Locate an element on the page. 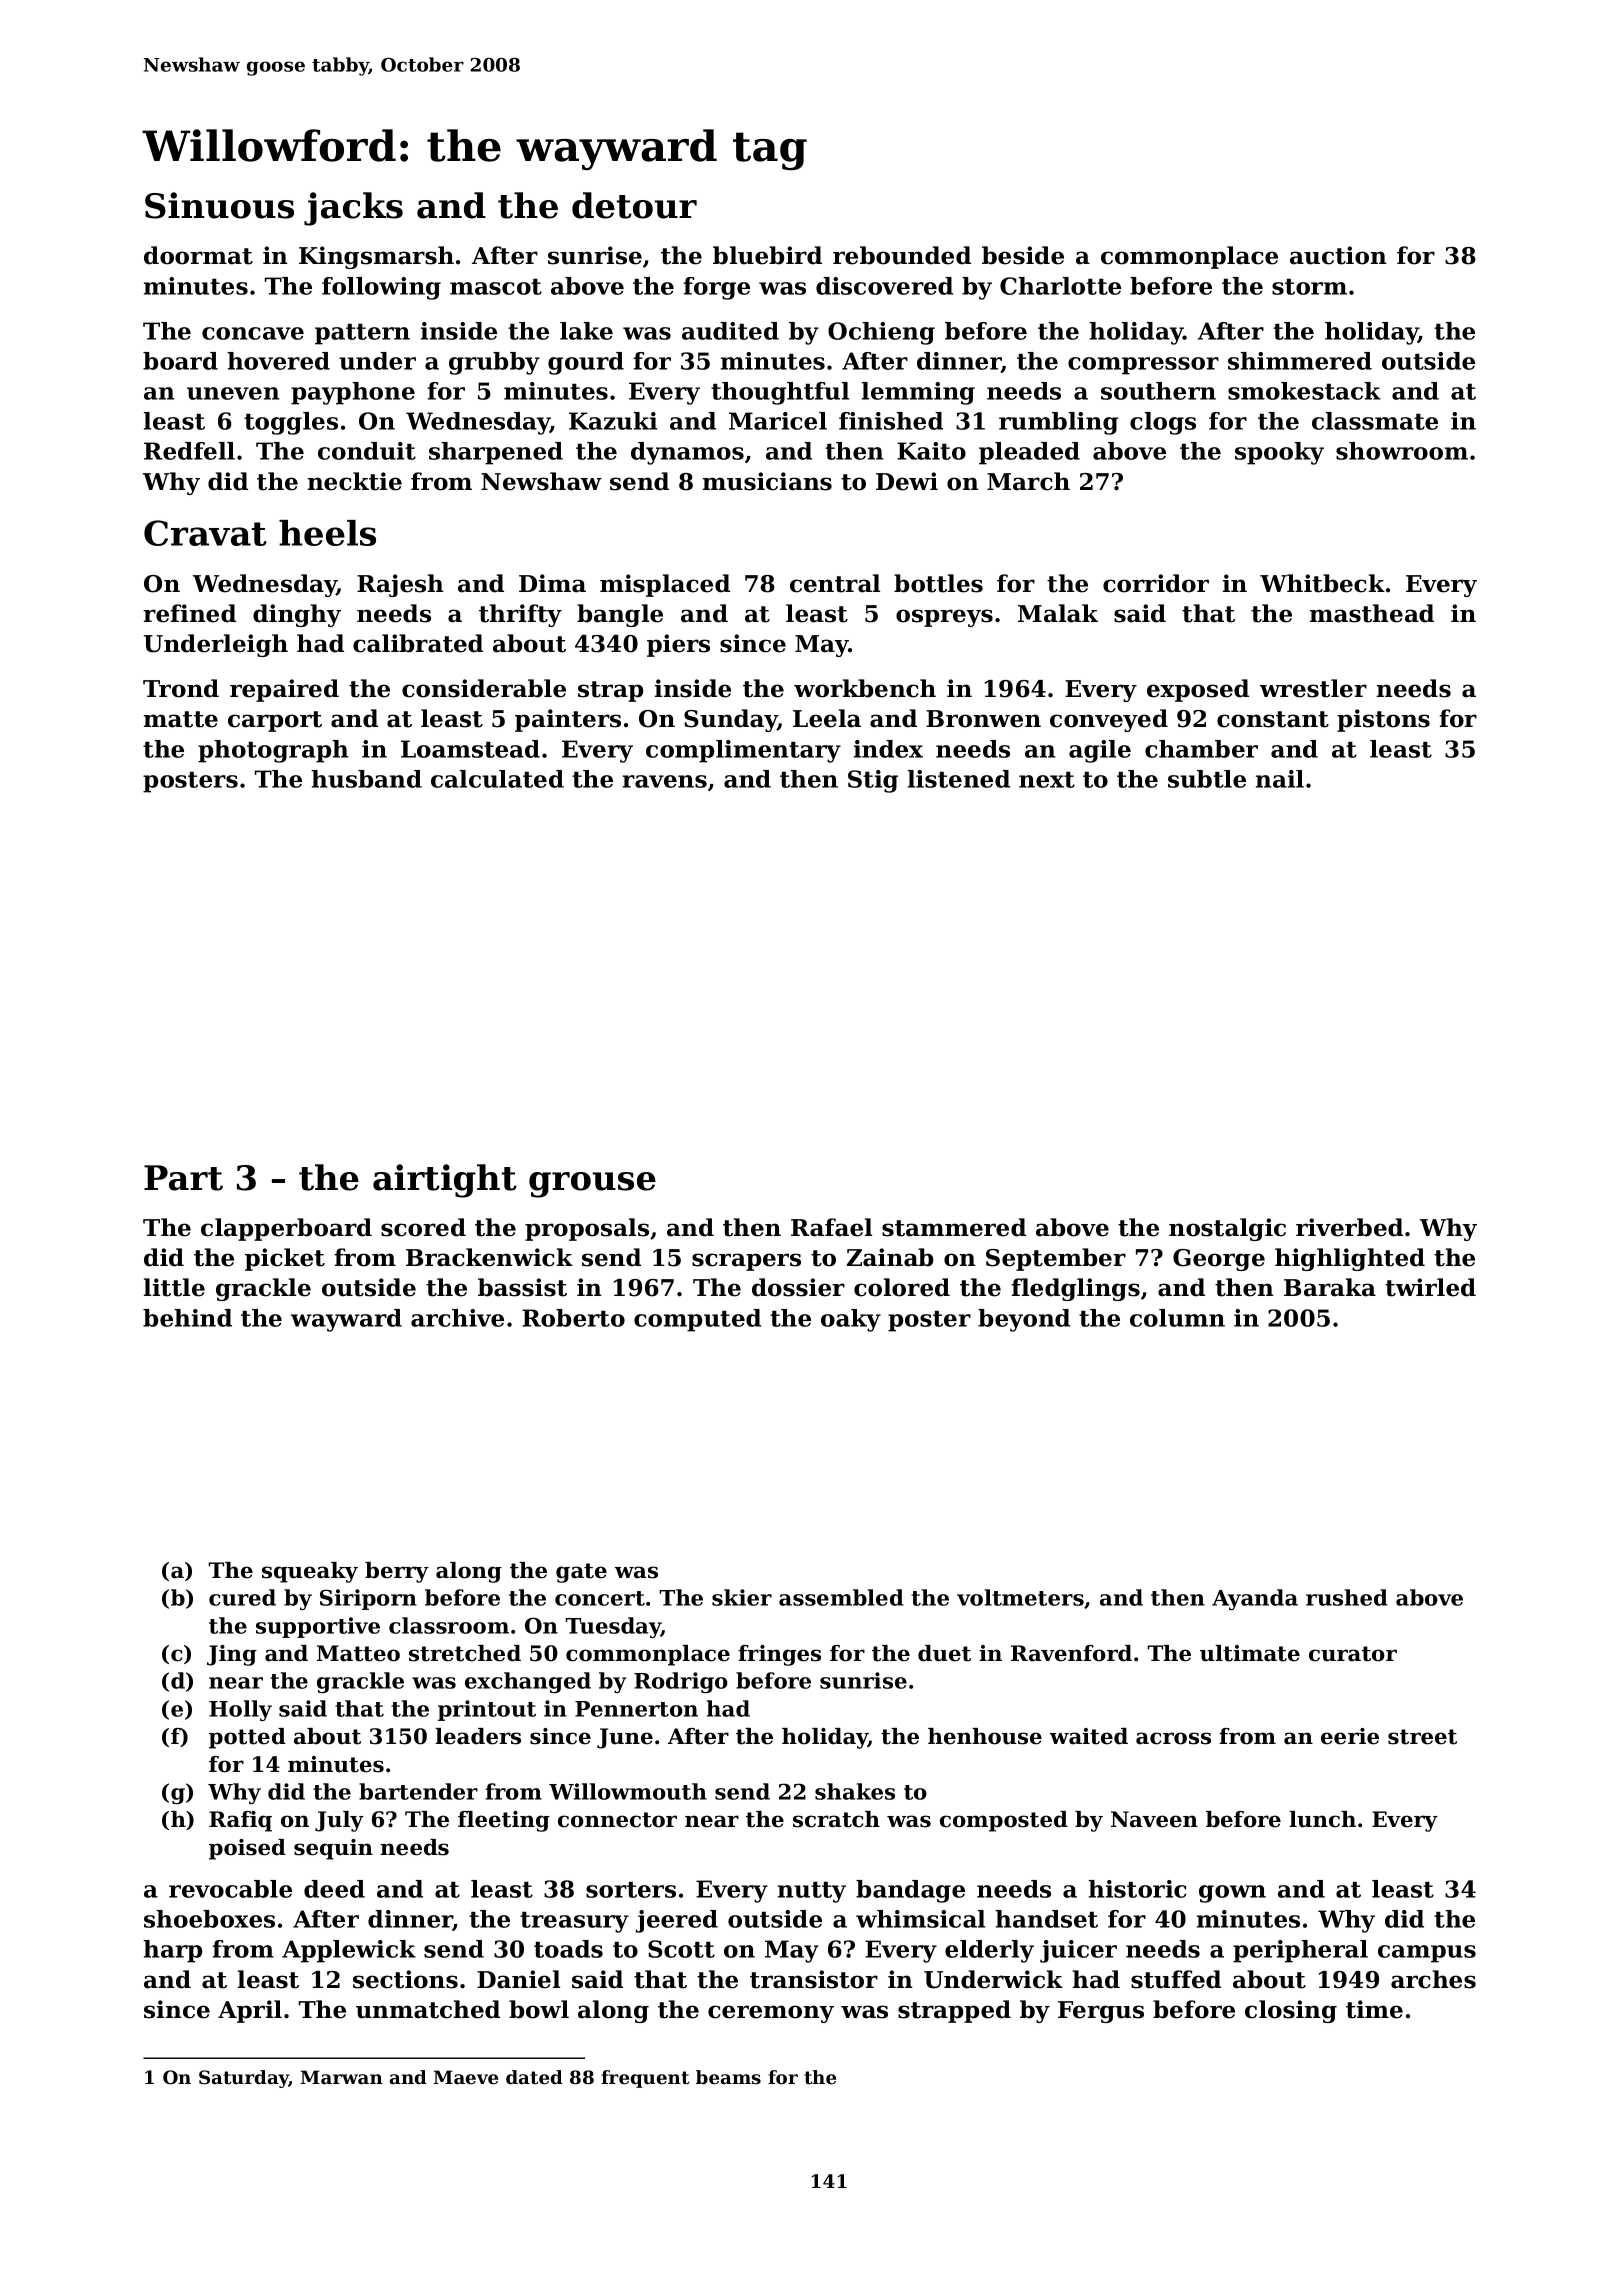  central is located at coordinates (835, 583).
